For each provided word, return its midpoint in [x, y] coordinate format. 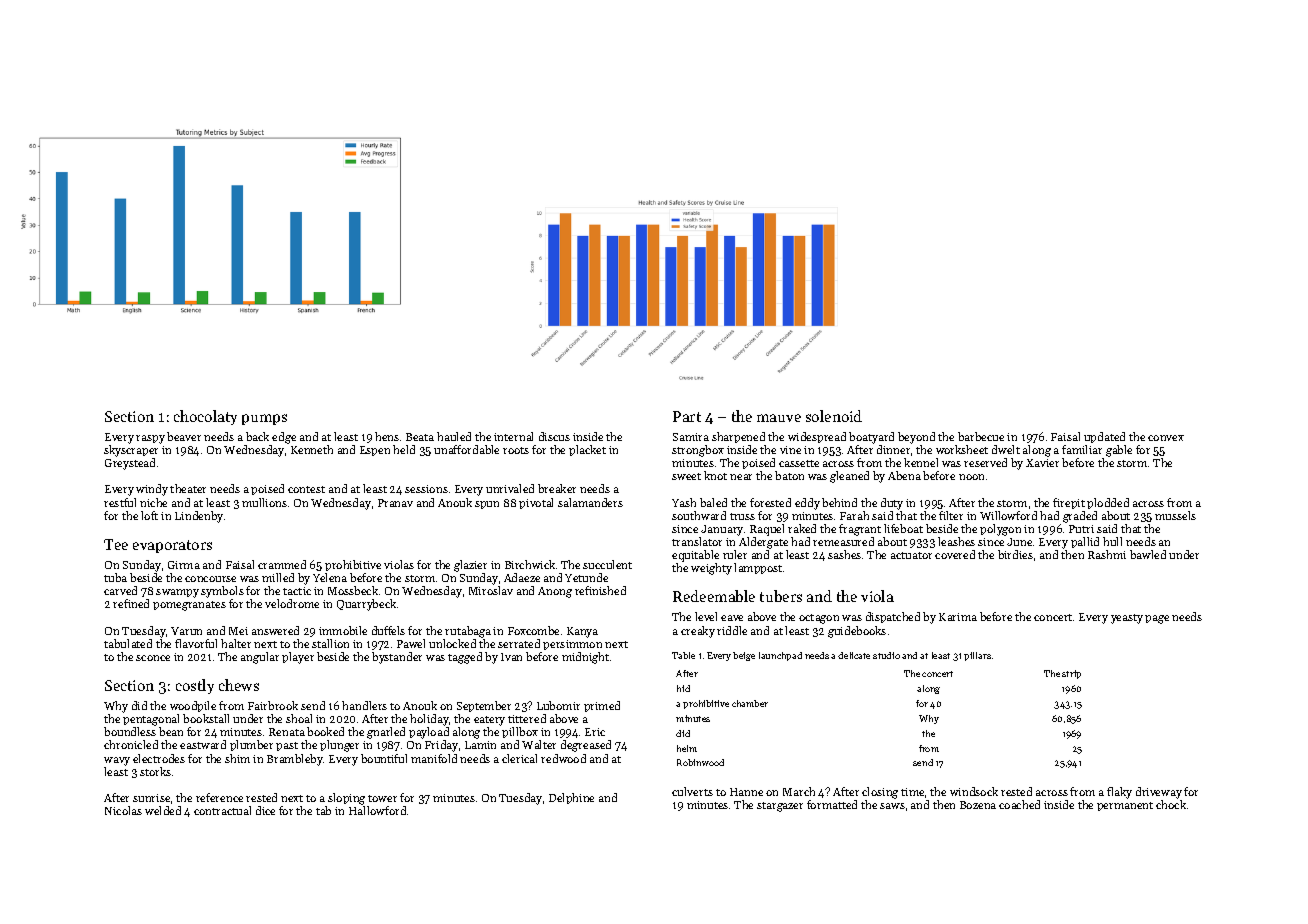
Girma [184, 565]
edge [284, 438]
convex [1166, 438]
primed [602, 706]
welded [163, 810]
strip [1071, 674]
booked [325, 731]
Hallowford [377, 810]
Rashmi [1107, 554]
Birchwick [530, 564]
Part [687, 416]
